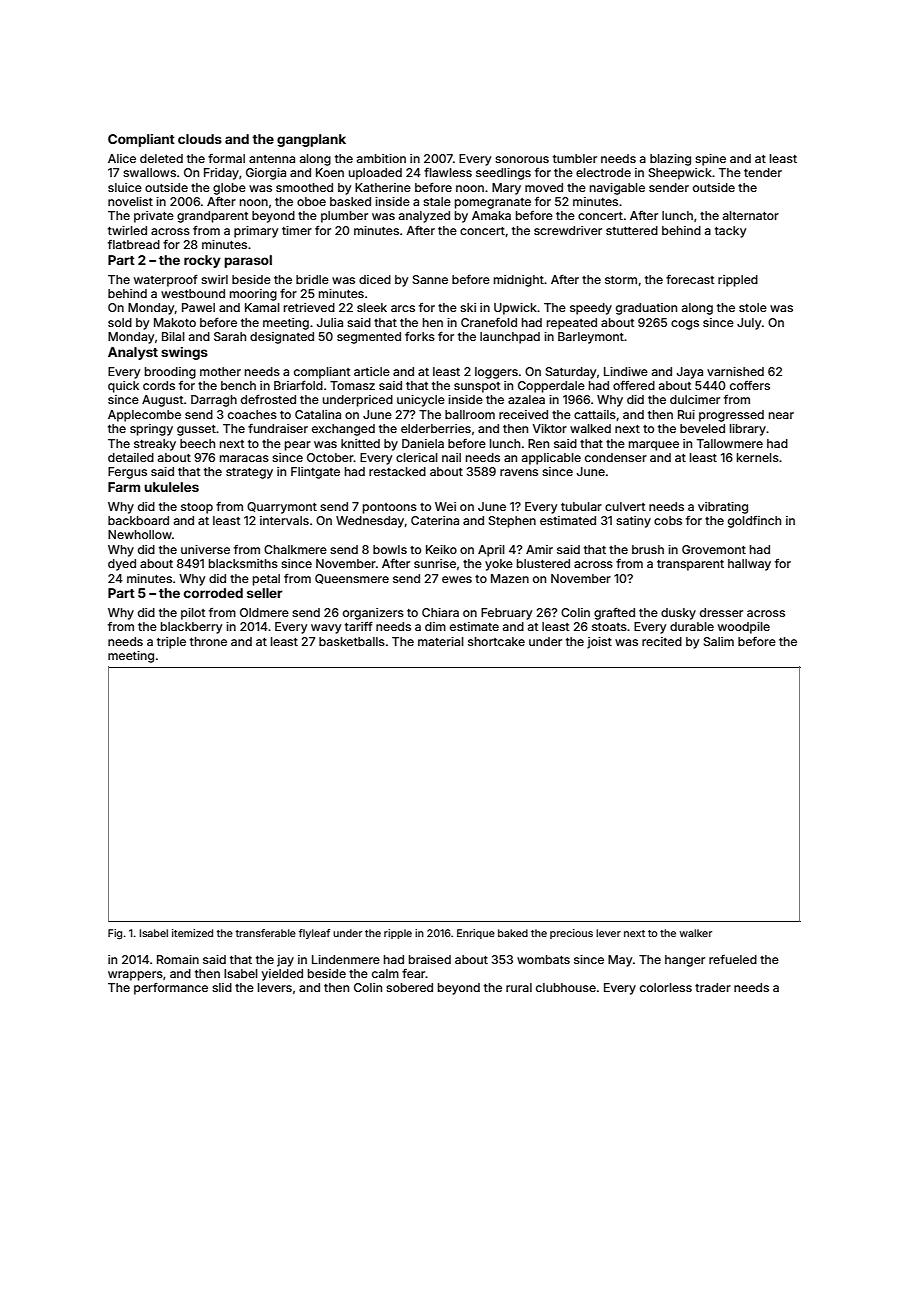 The height and width of the document is (1316, 908). I want to click on blazing, so click(670, 160).
